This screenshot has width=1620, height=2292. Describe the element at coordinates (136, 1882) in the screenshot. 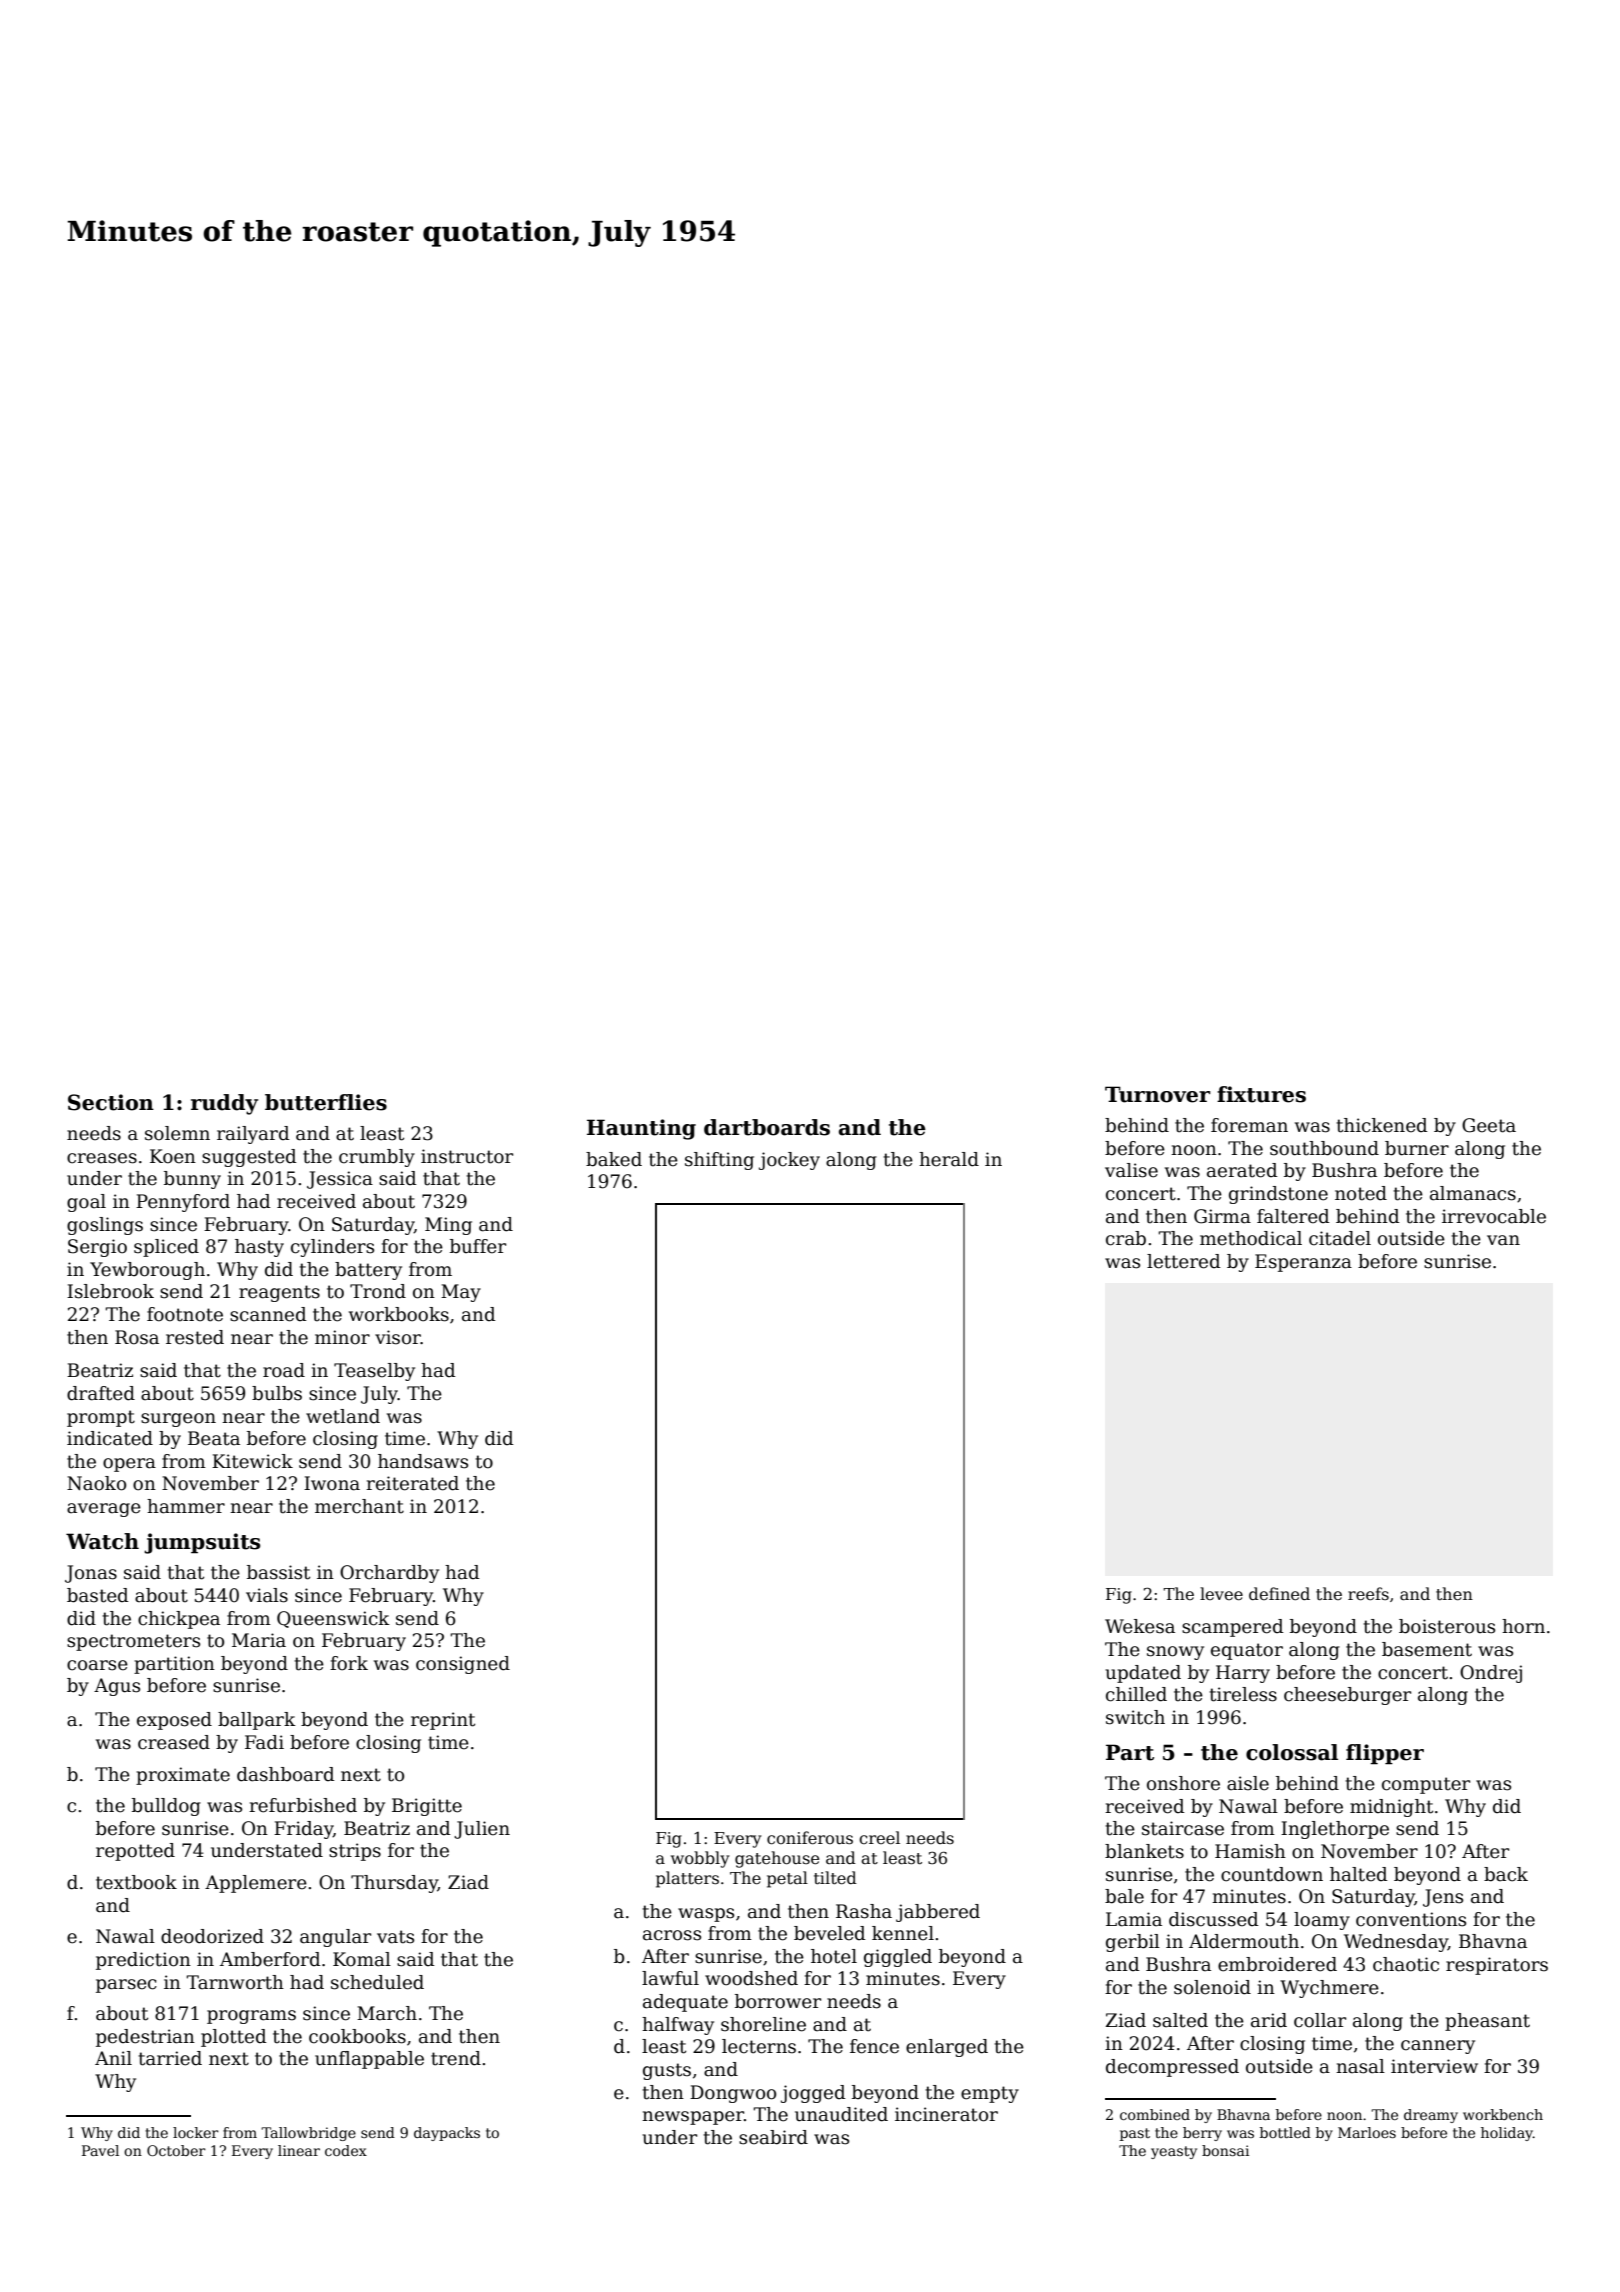

I see `textbook` at that location.
